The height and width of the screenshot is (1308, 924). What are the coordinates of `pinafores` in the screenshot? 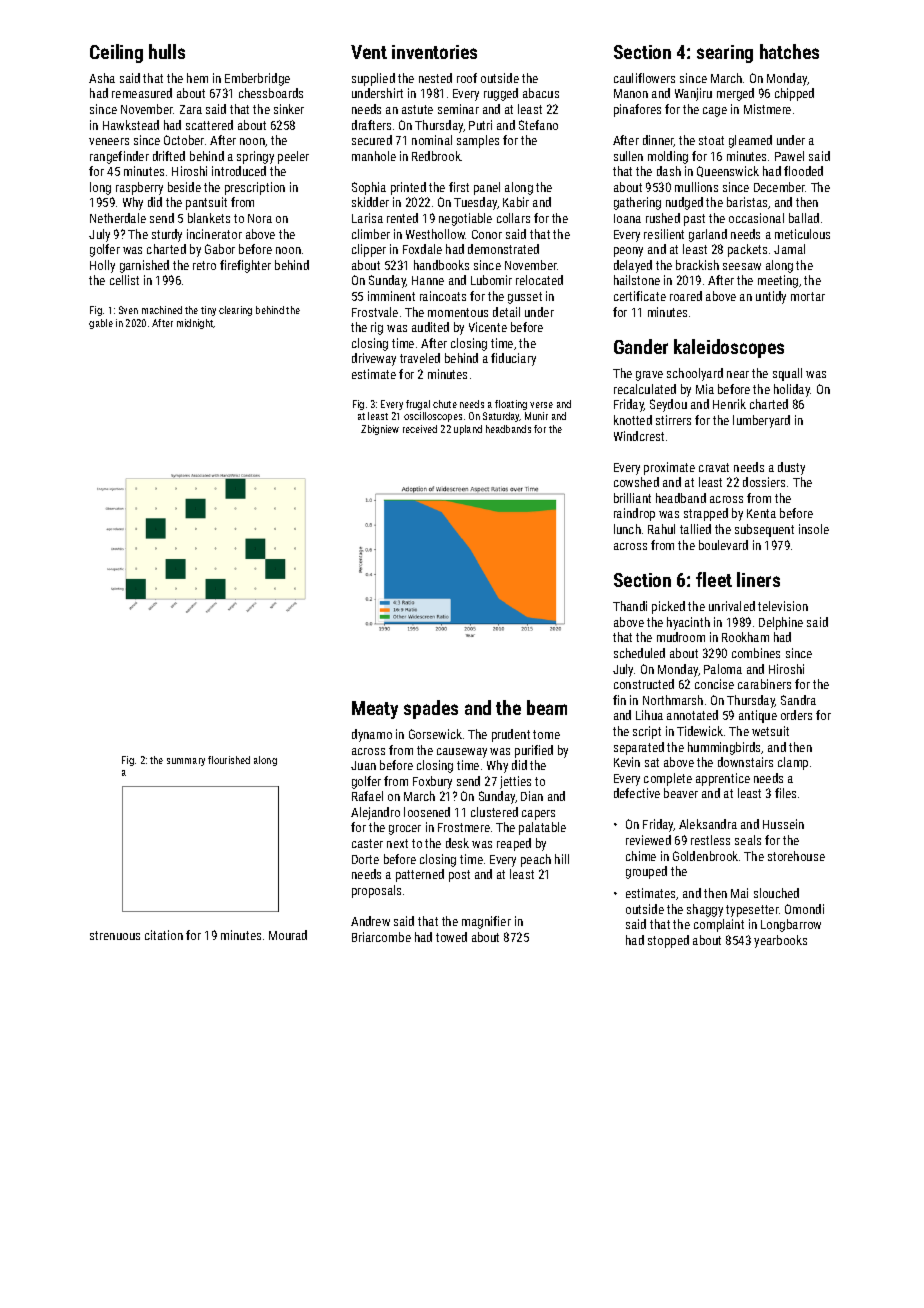 It's located at (637, 110).
